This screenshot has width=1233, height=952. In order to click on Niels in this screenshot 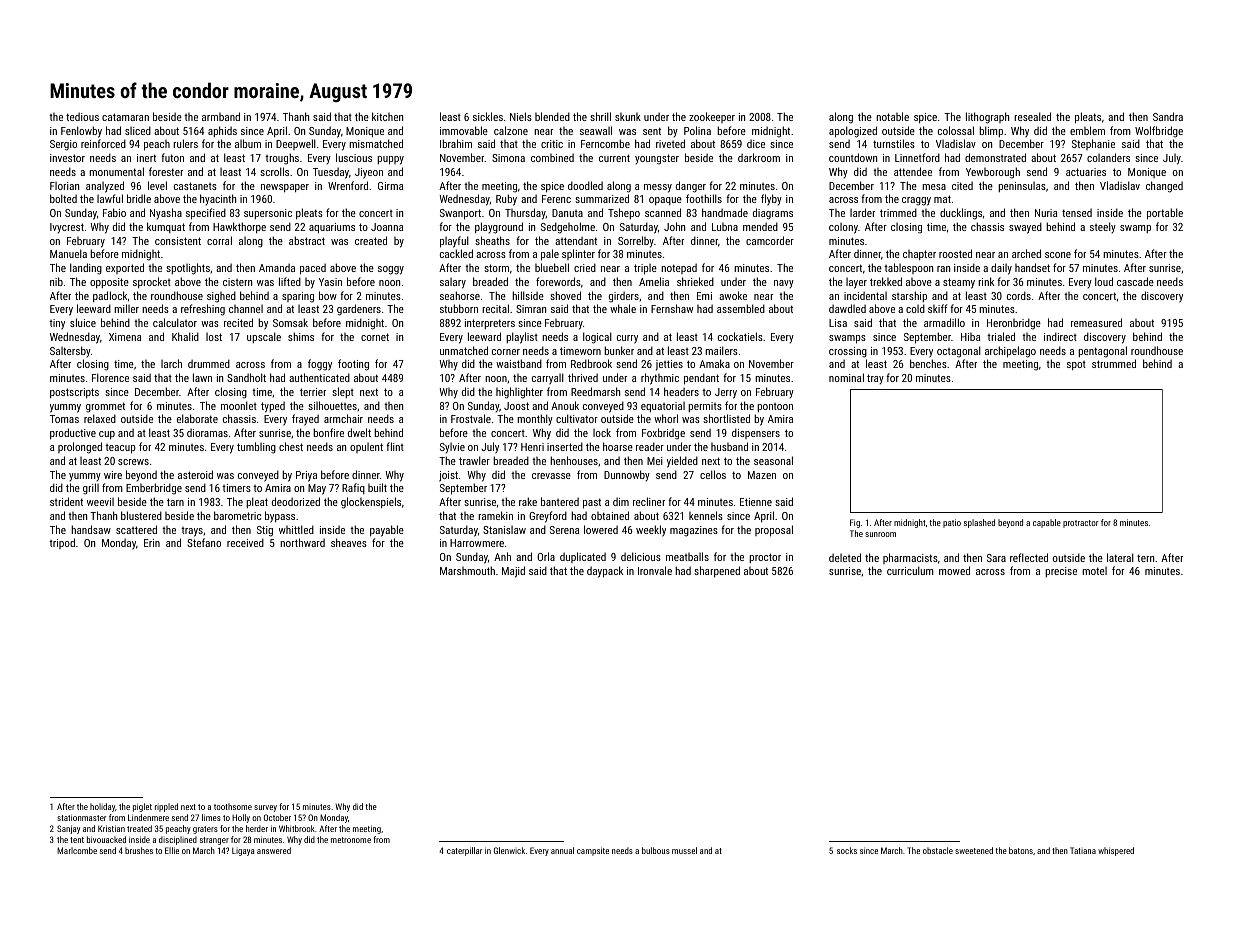, I will do `click(521, 116)`.
